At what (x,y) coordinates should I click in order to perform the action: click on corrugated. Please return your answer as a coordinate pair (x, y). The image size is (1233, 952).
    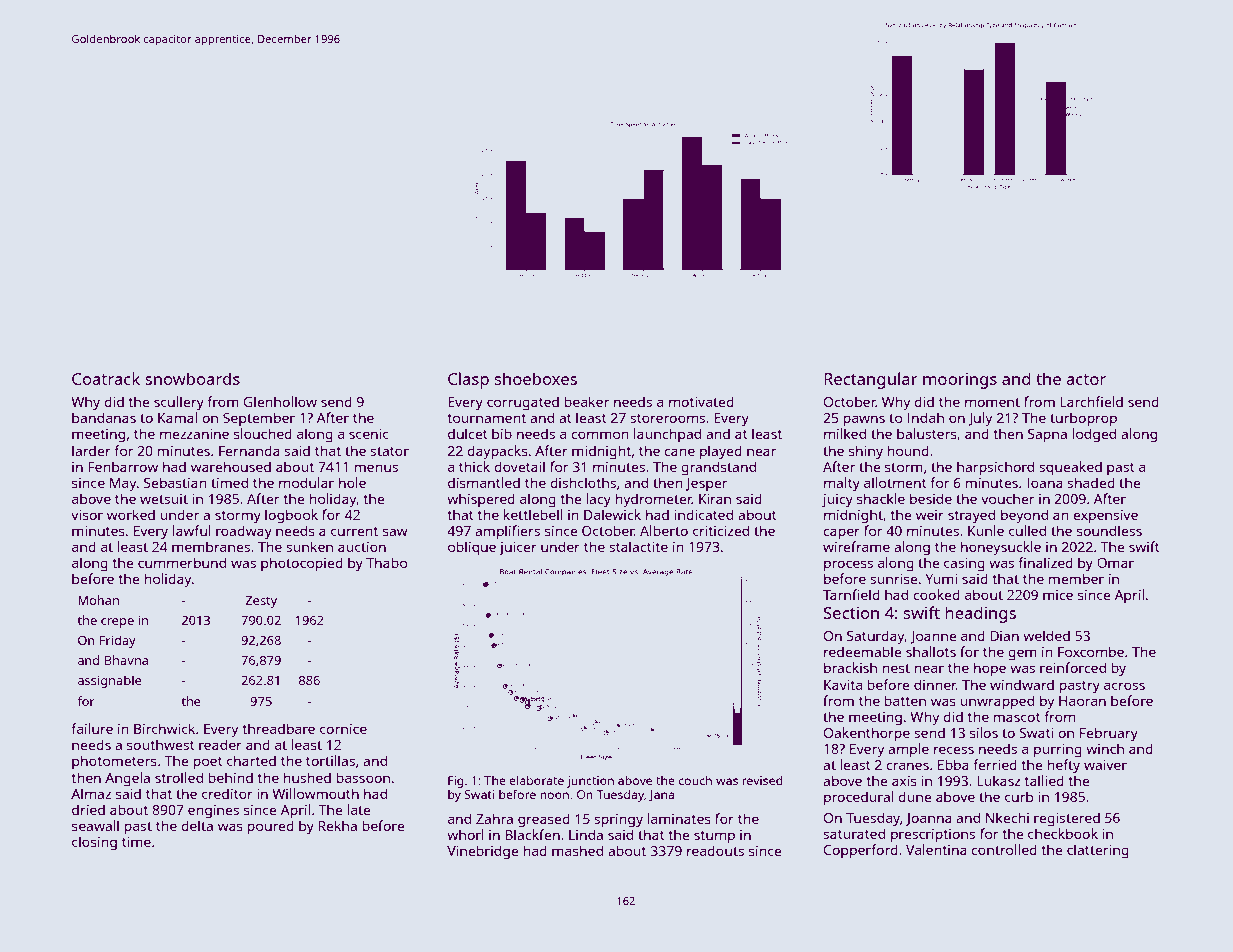
    Looking at the image, I should click on (523, 403).
